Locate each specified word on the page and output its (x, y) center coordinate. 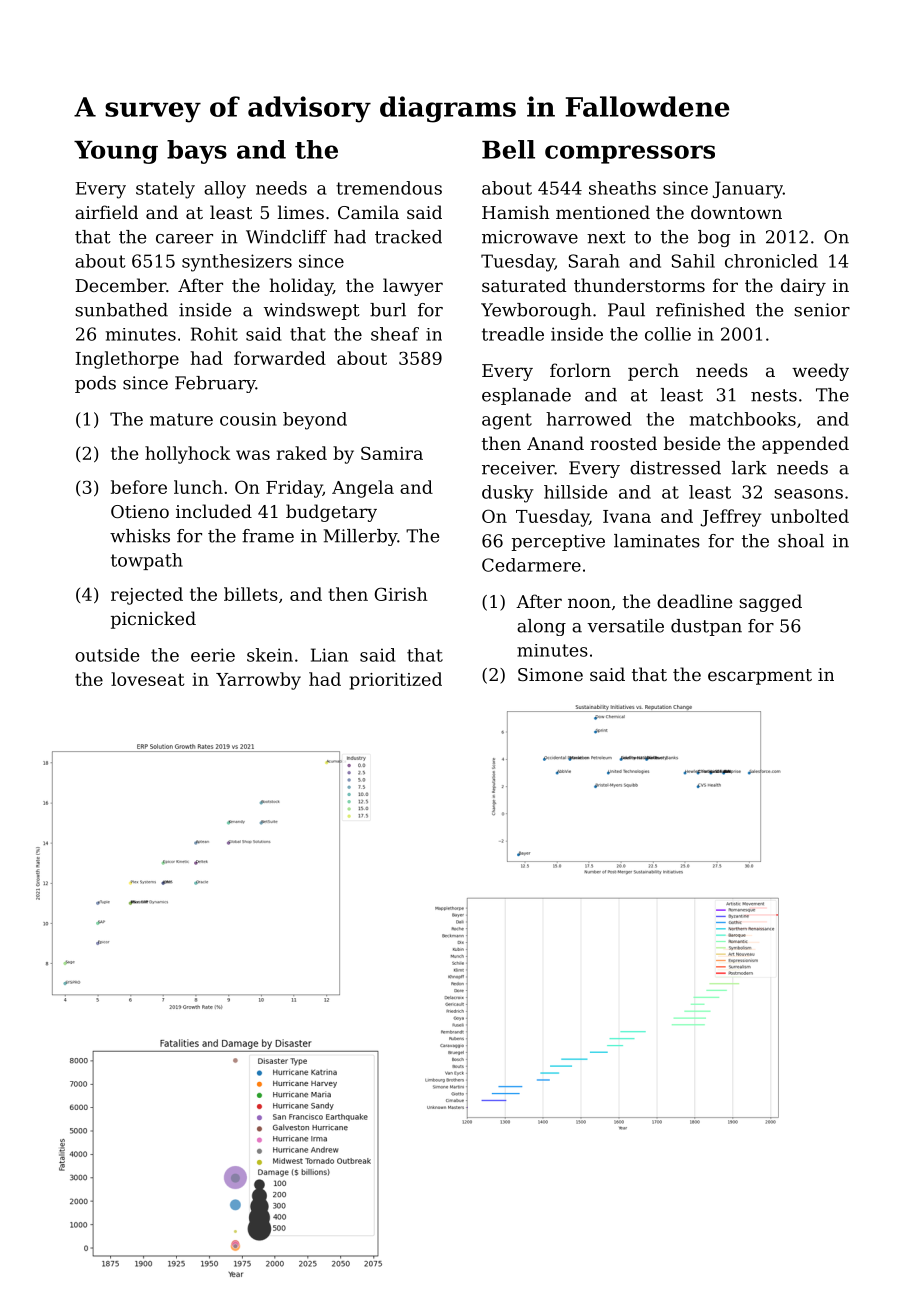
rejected (147, 596)
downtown (736, 212)
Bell (508, 149)
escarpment (760, 677)
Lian (329, 655)
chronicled (771, 261)
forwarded (280, 358)
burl (388, 310)
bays (197, 152)
